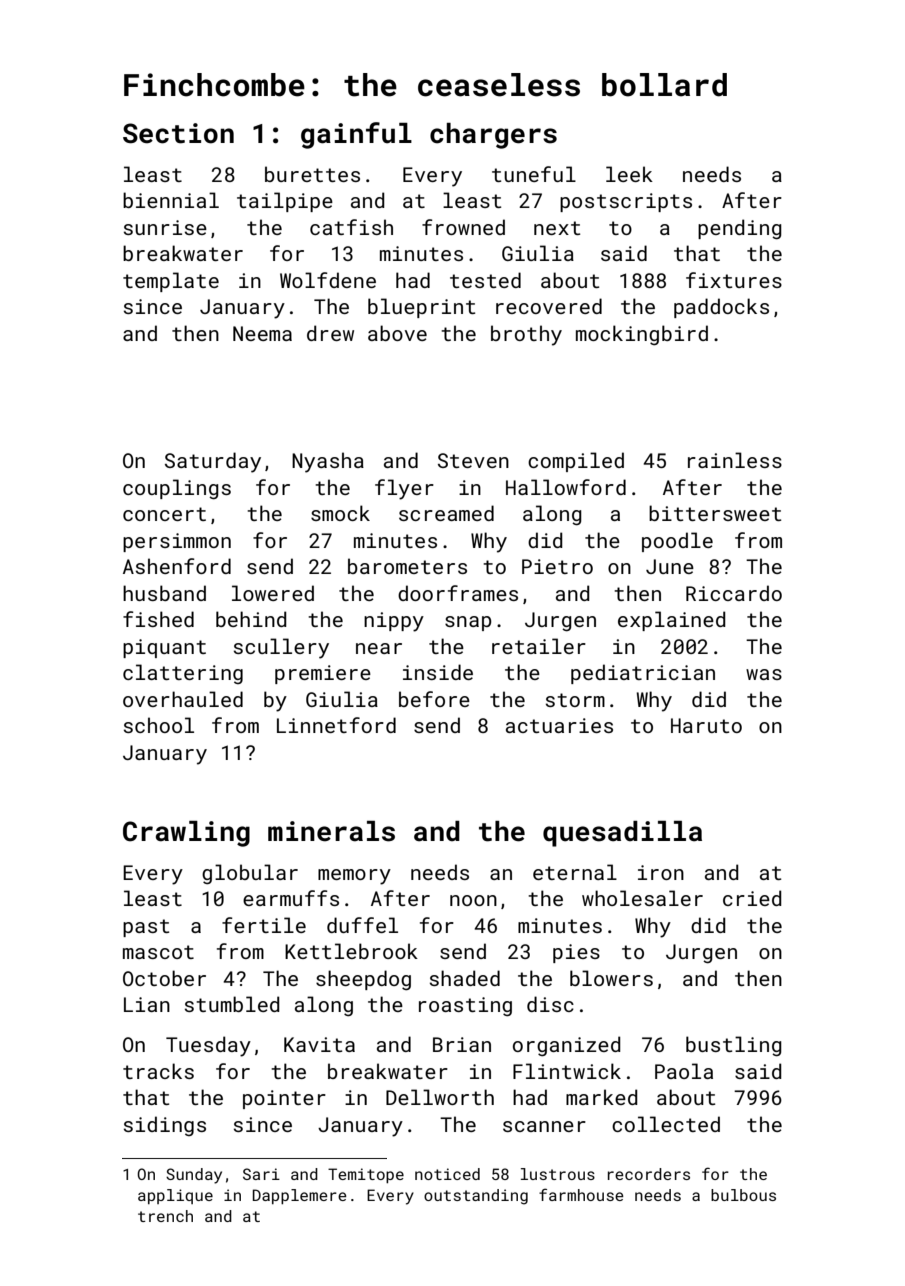 The height and width of the image is (1286, 905). What do you see at coordinates (183, 699) in the image?
I see `overhauled` at bounding box center [183, 699].
